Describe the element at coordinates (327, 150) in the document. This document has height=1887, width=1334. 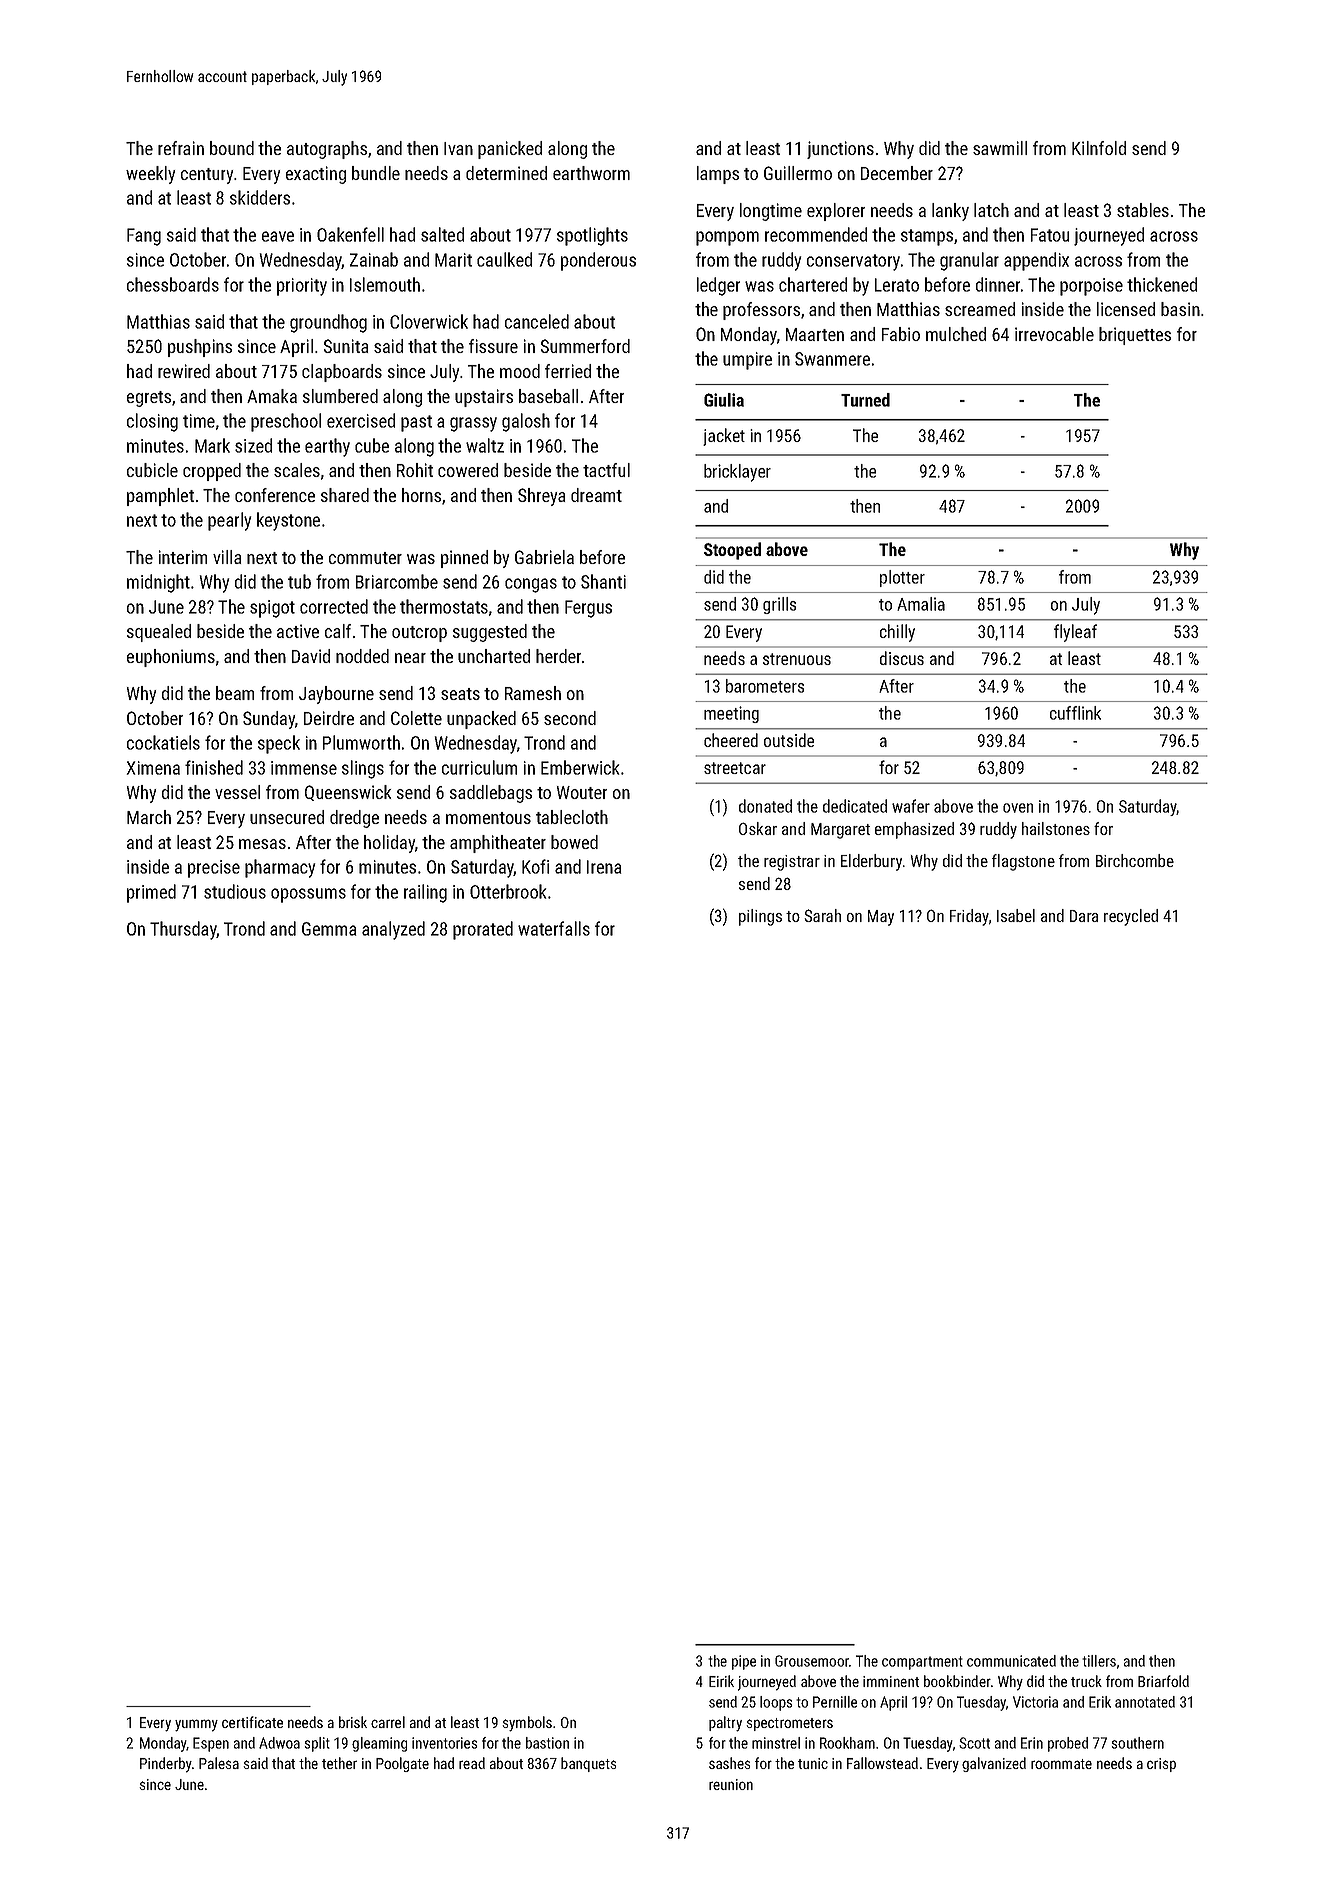
I see `autographs` at that location.
